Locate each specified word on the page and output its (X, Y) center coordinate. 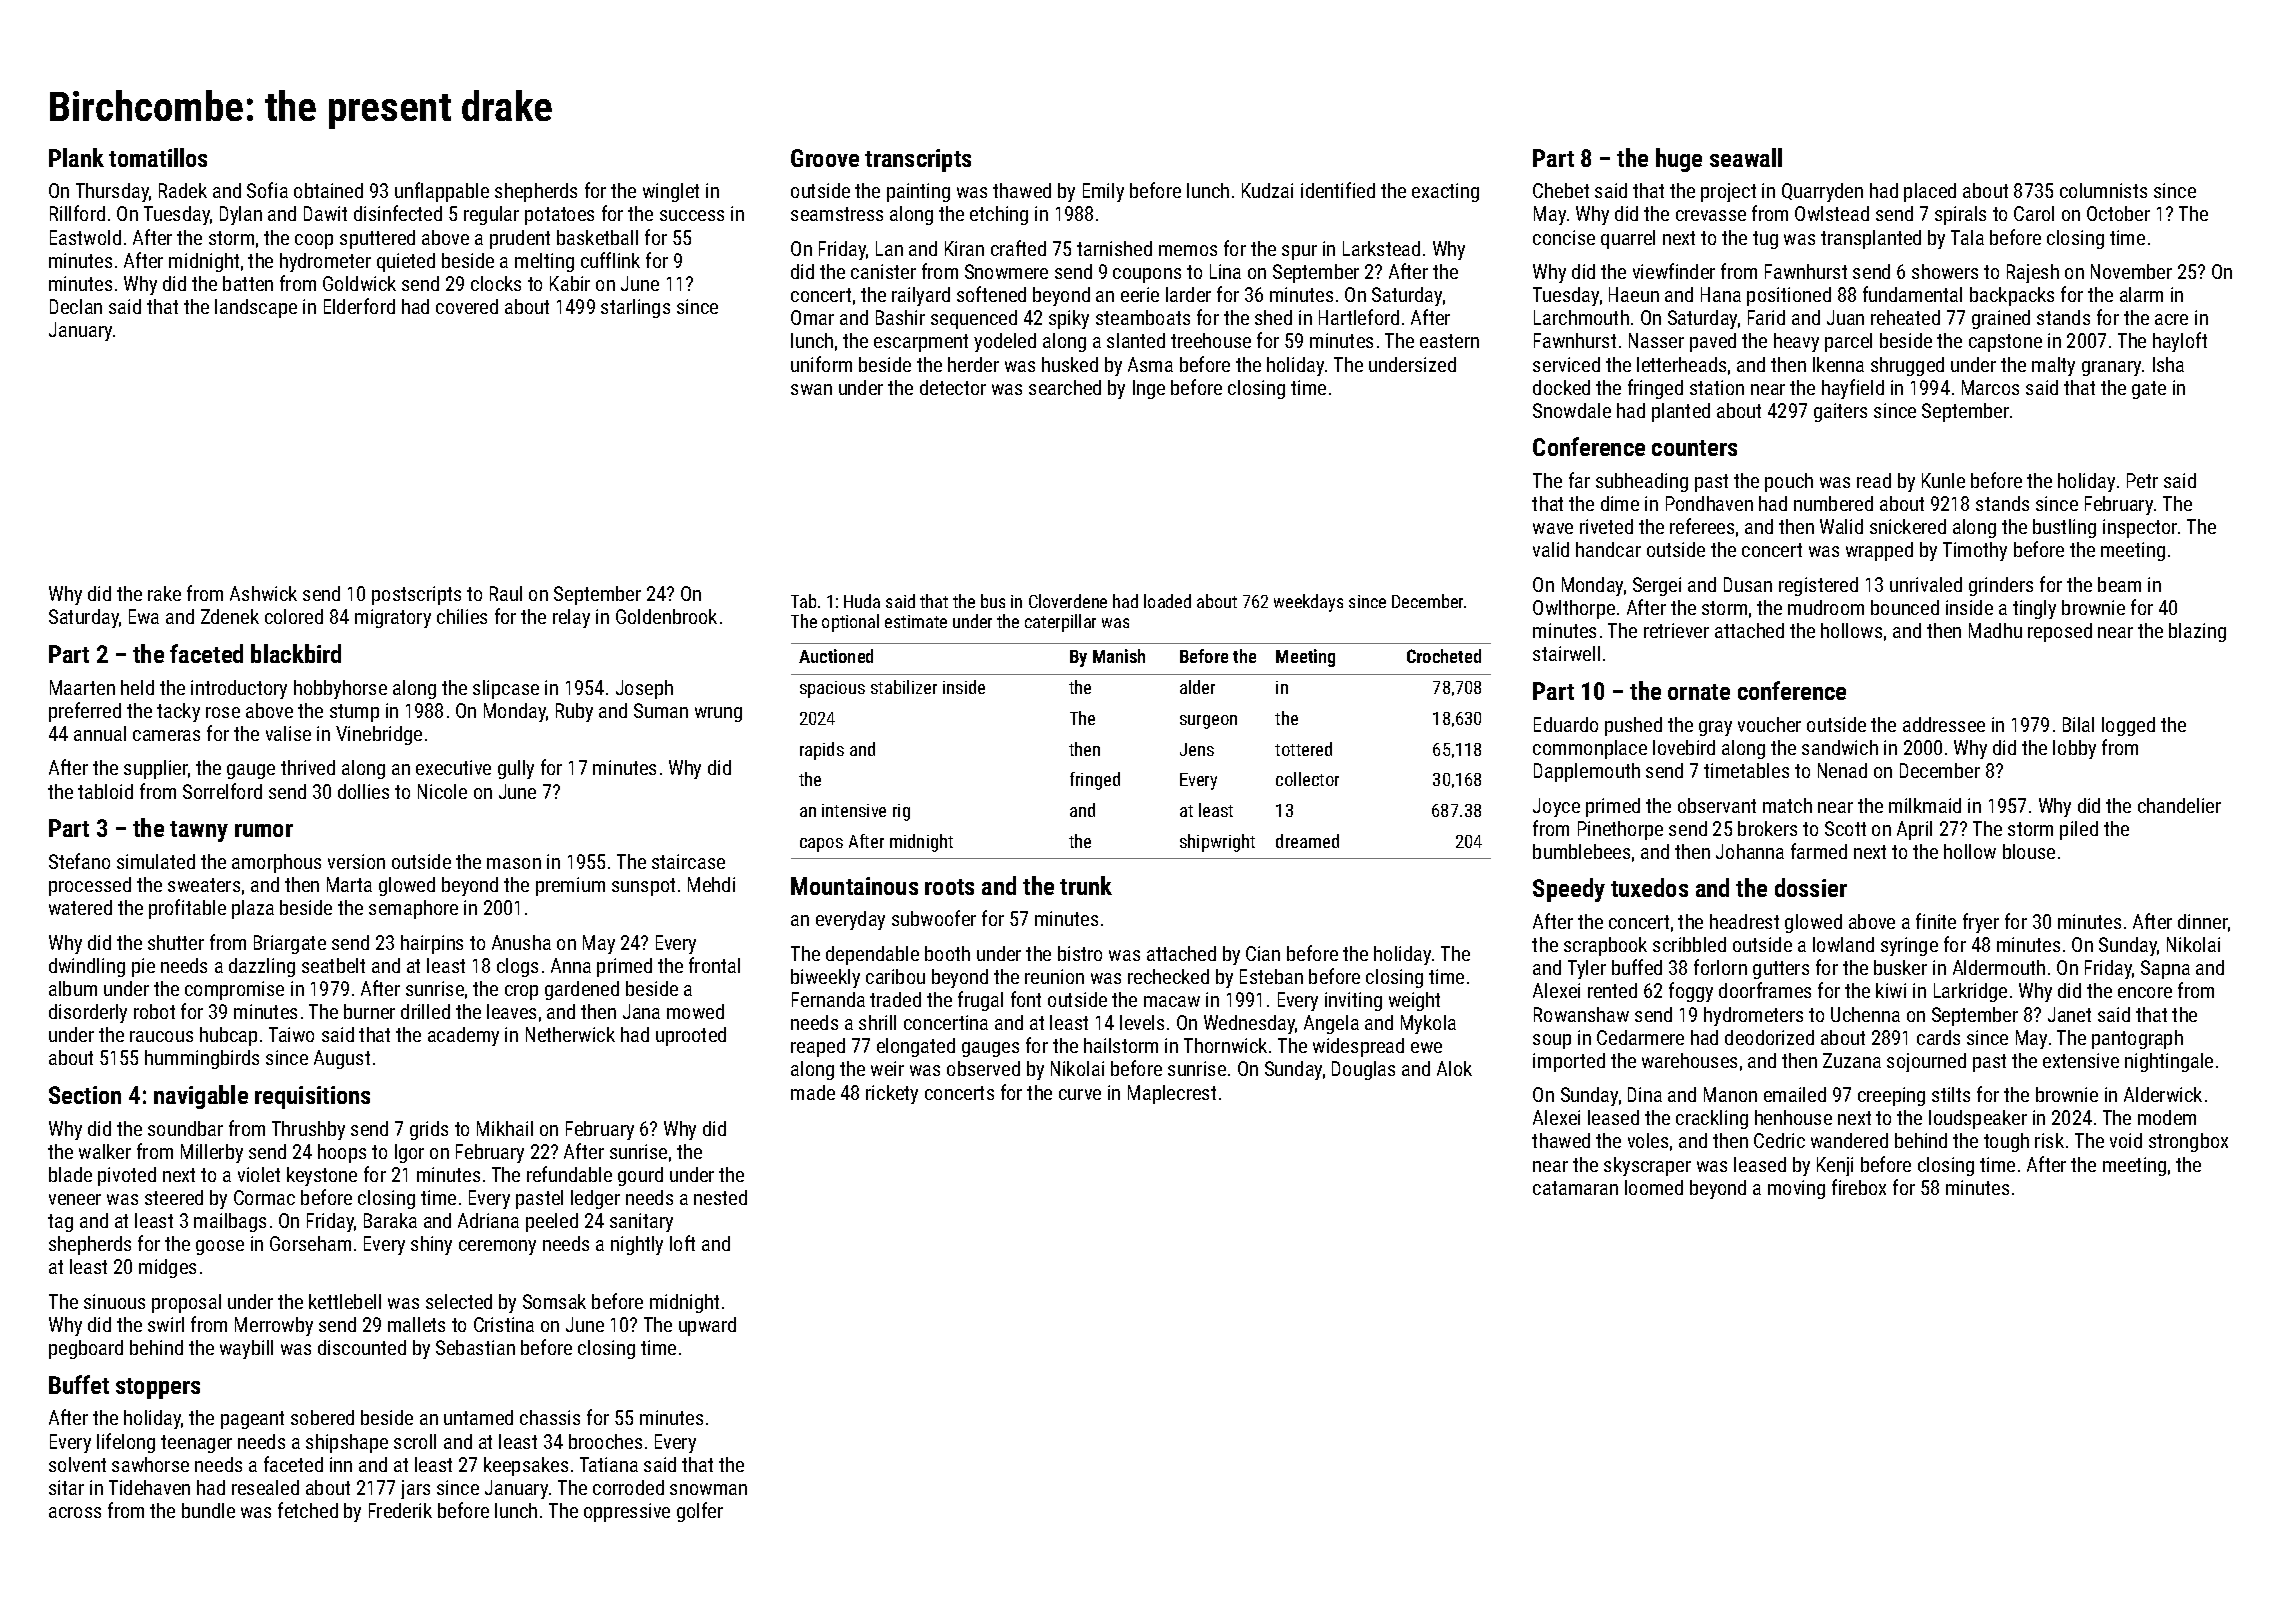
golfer (700, 1512)
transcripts (918, 160)
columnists (2103, 190)
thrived (308, 767)
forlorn (1720, 967)
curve (1080, 1094)
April (1914, 830)
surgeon (1208, 722)
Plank (76, 157)
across (75, 1512)
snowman (708, 1489)
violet (259, 1174)
